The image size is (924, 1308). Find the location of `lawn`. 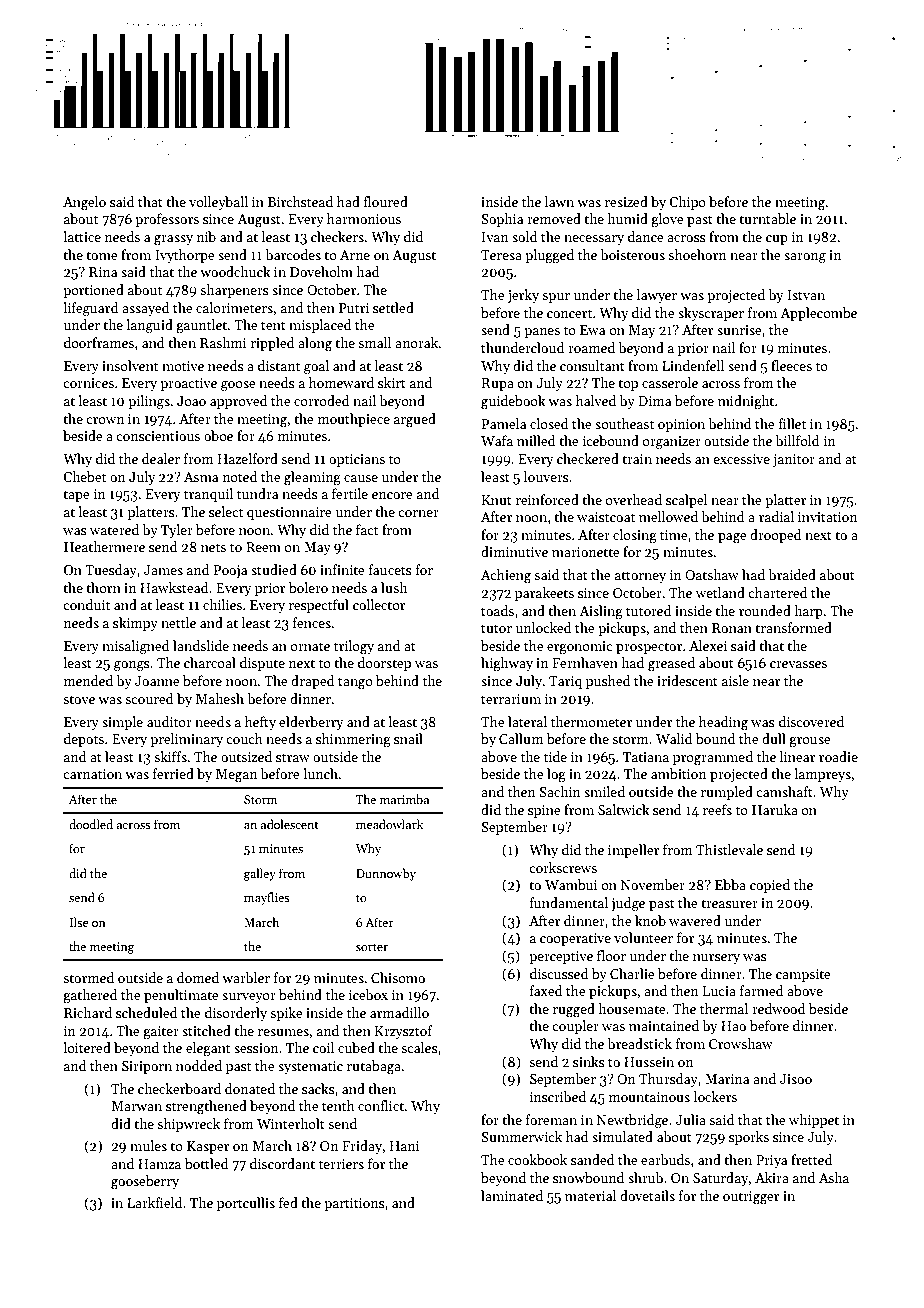

lawn is located at coordinates (559, 201).
